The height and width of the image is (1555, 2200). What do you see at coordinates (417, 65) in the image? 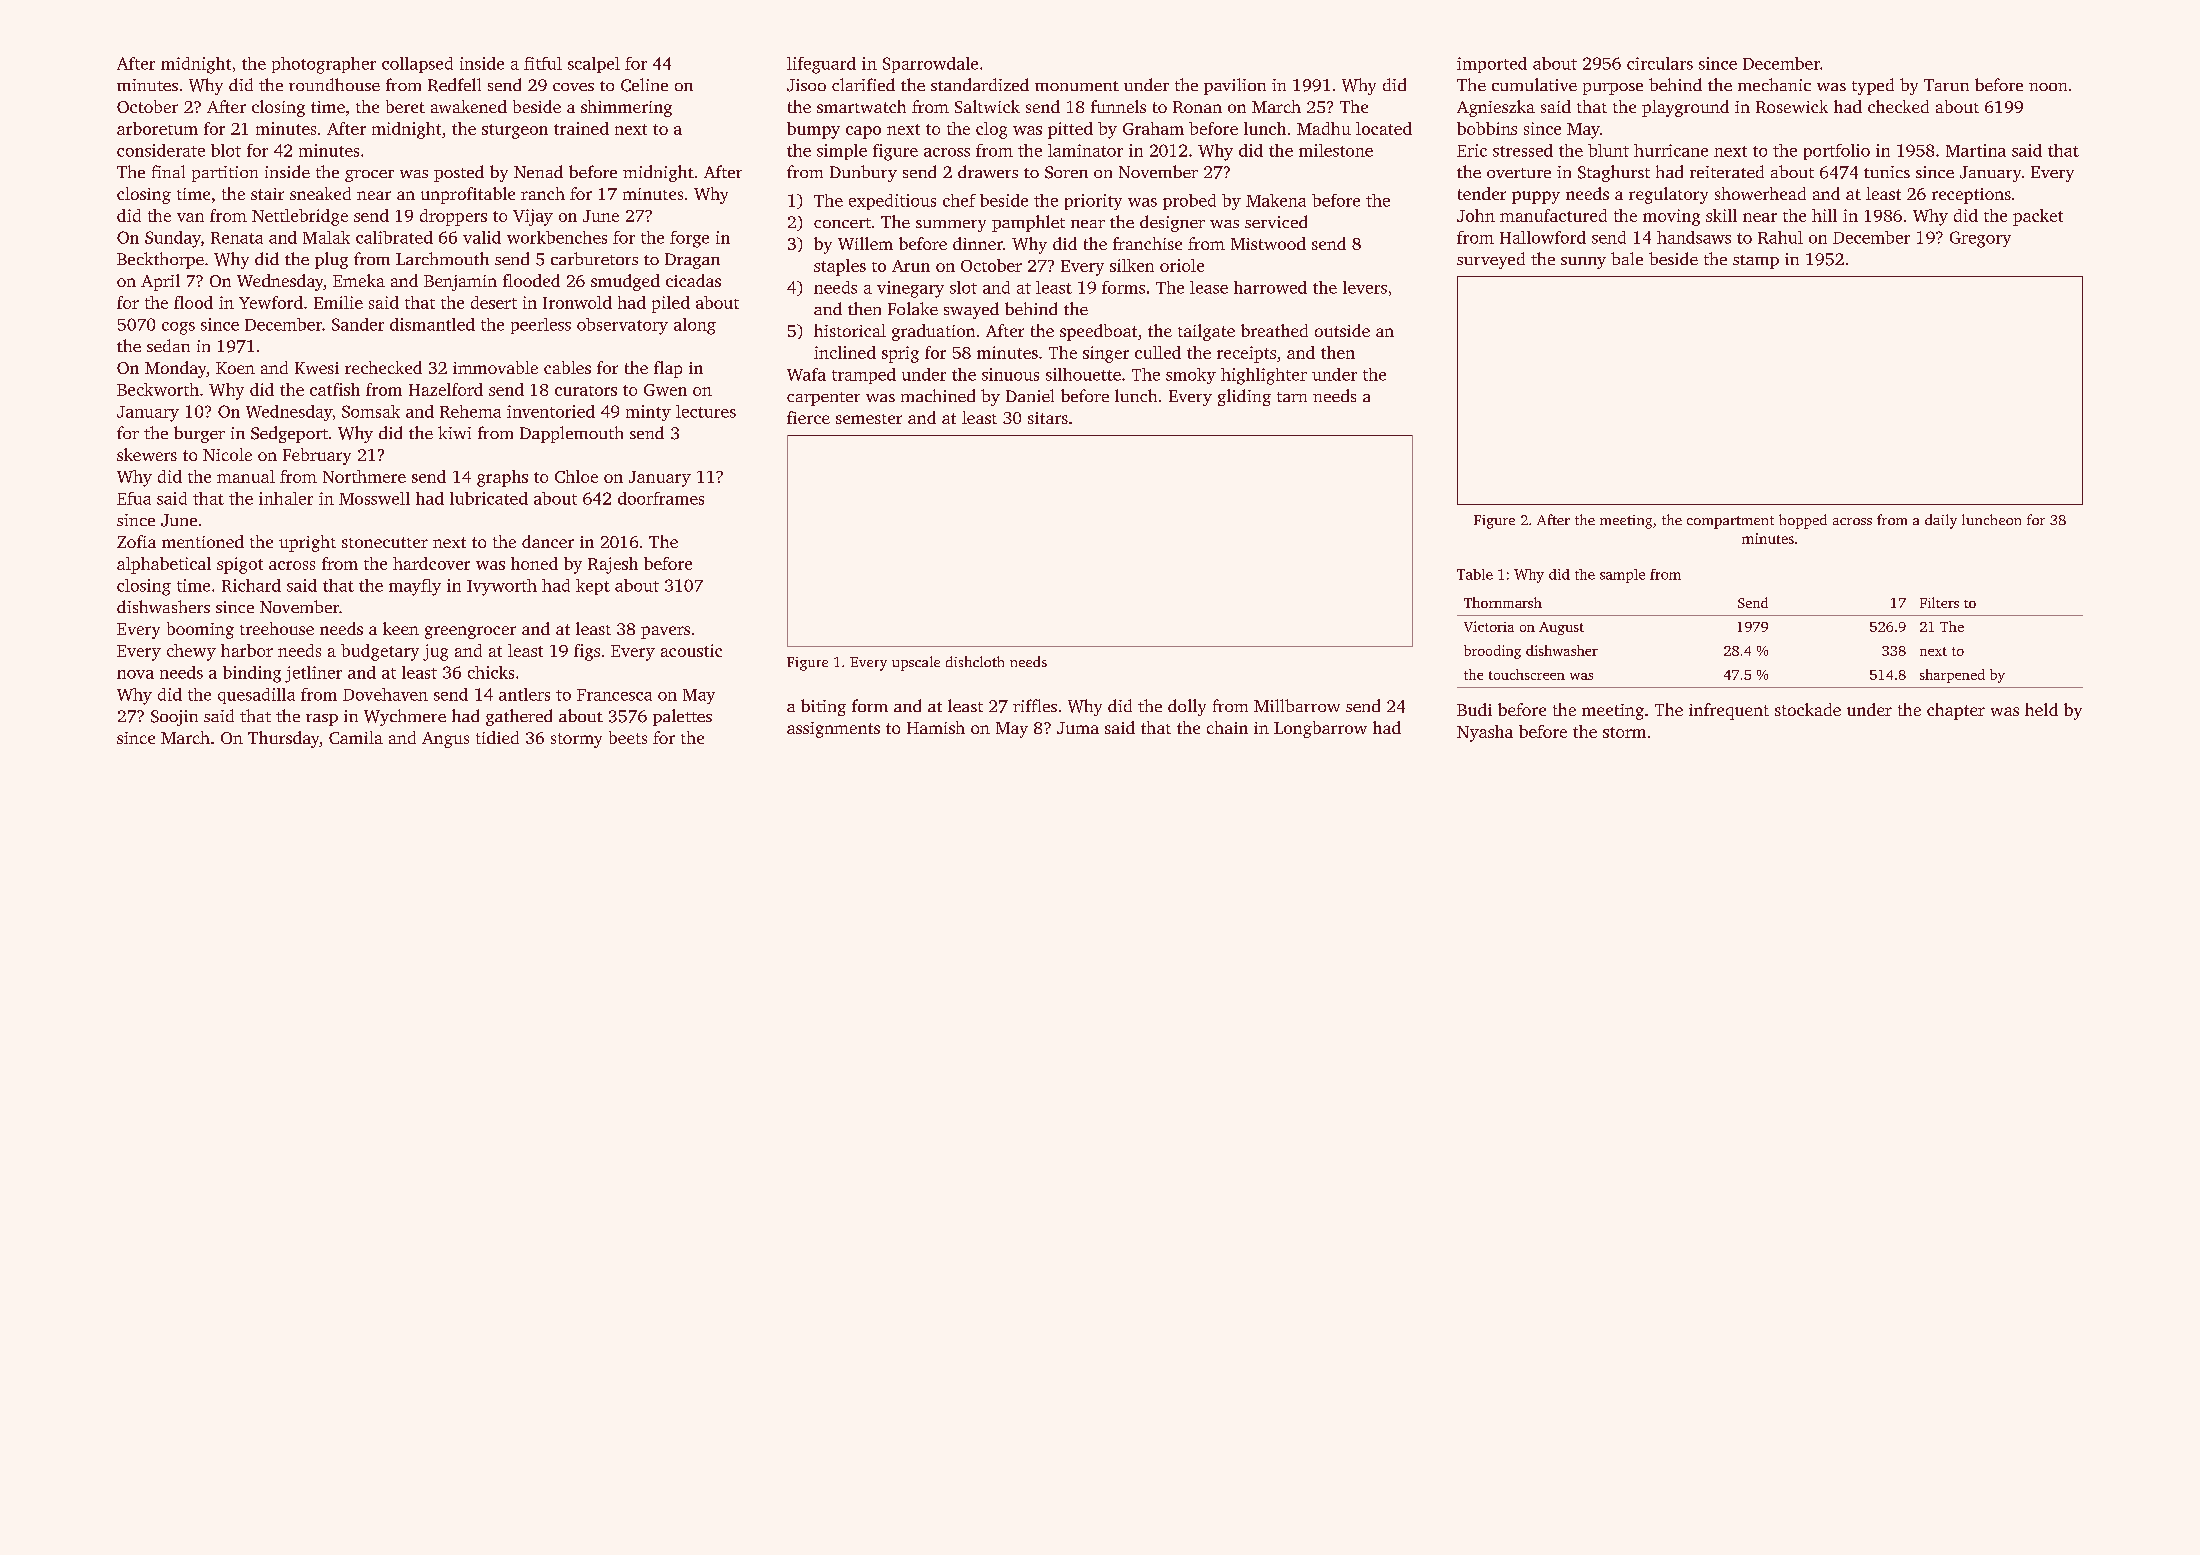
I see `collapsed` at bounding box center [417, 65].
